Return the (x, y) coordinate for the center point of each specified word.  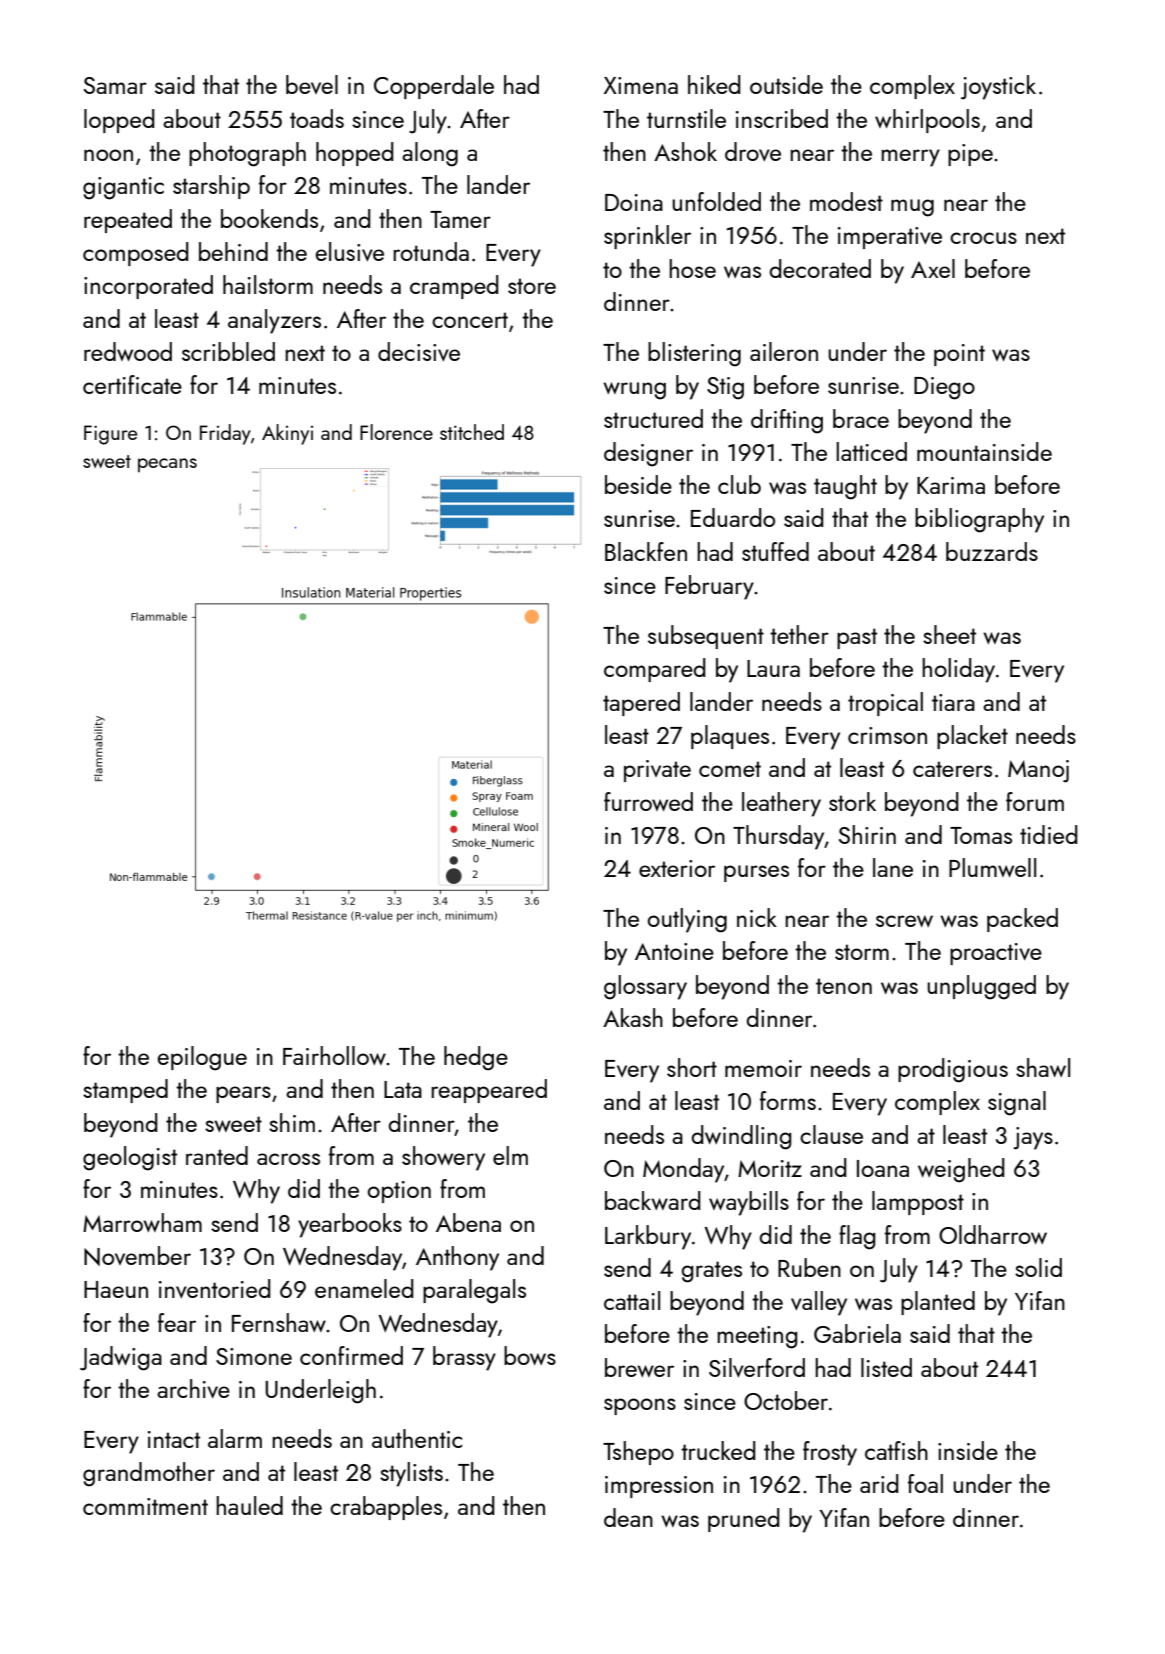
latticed (871, 451)
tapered (641, 704)
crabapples (386, 1508)
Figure (110, 435)
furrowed (648, 801)
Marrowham (142, 1222)
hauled (249, 1505)
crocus (983, 238)
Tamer (460, 219)
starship (211, 187)
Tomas (981, 835)
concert (470, 320)
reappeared (489, 1091)
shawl (1043, 1067)
